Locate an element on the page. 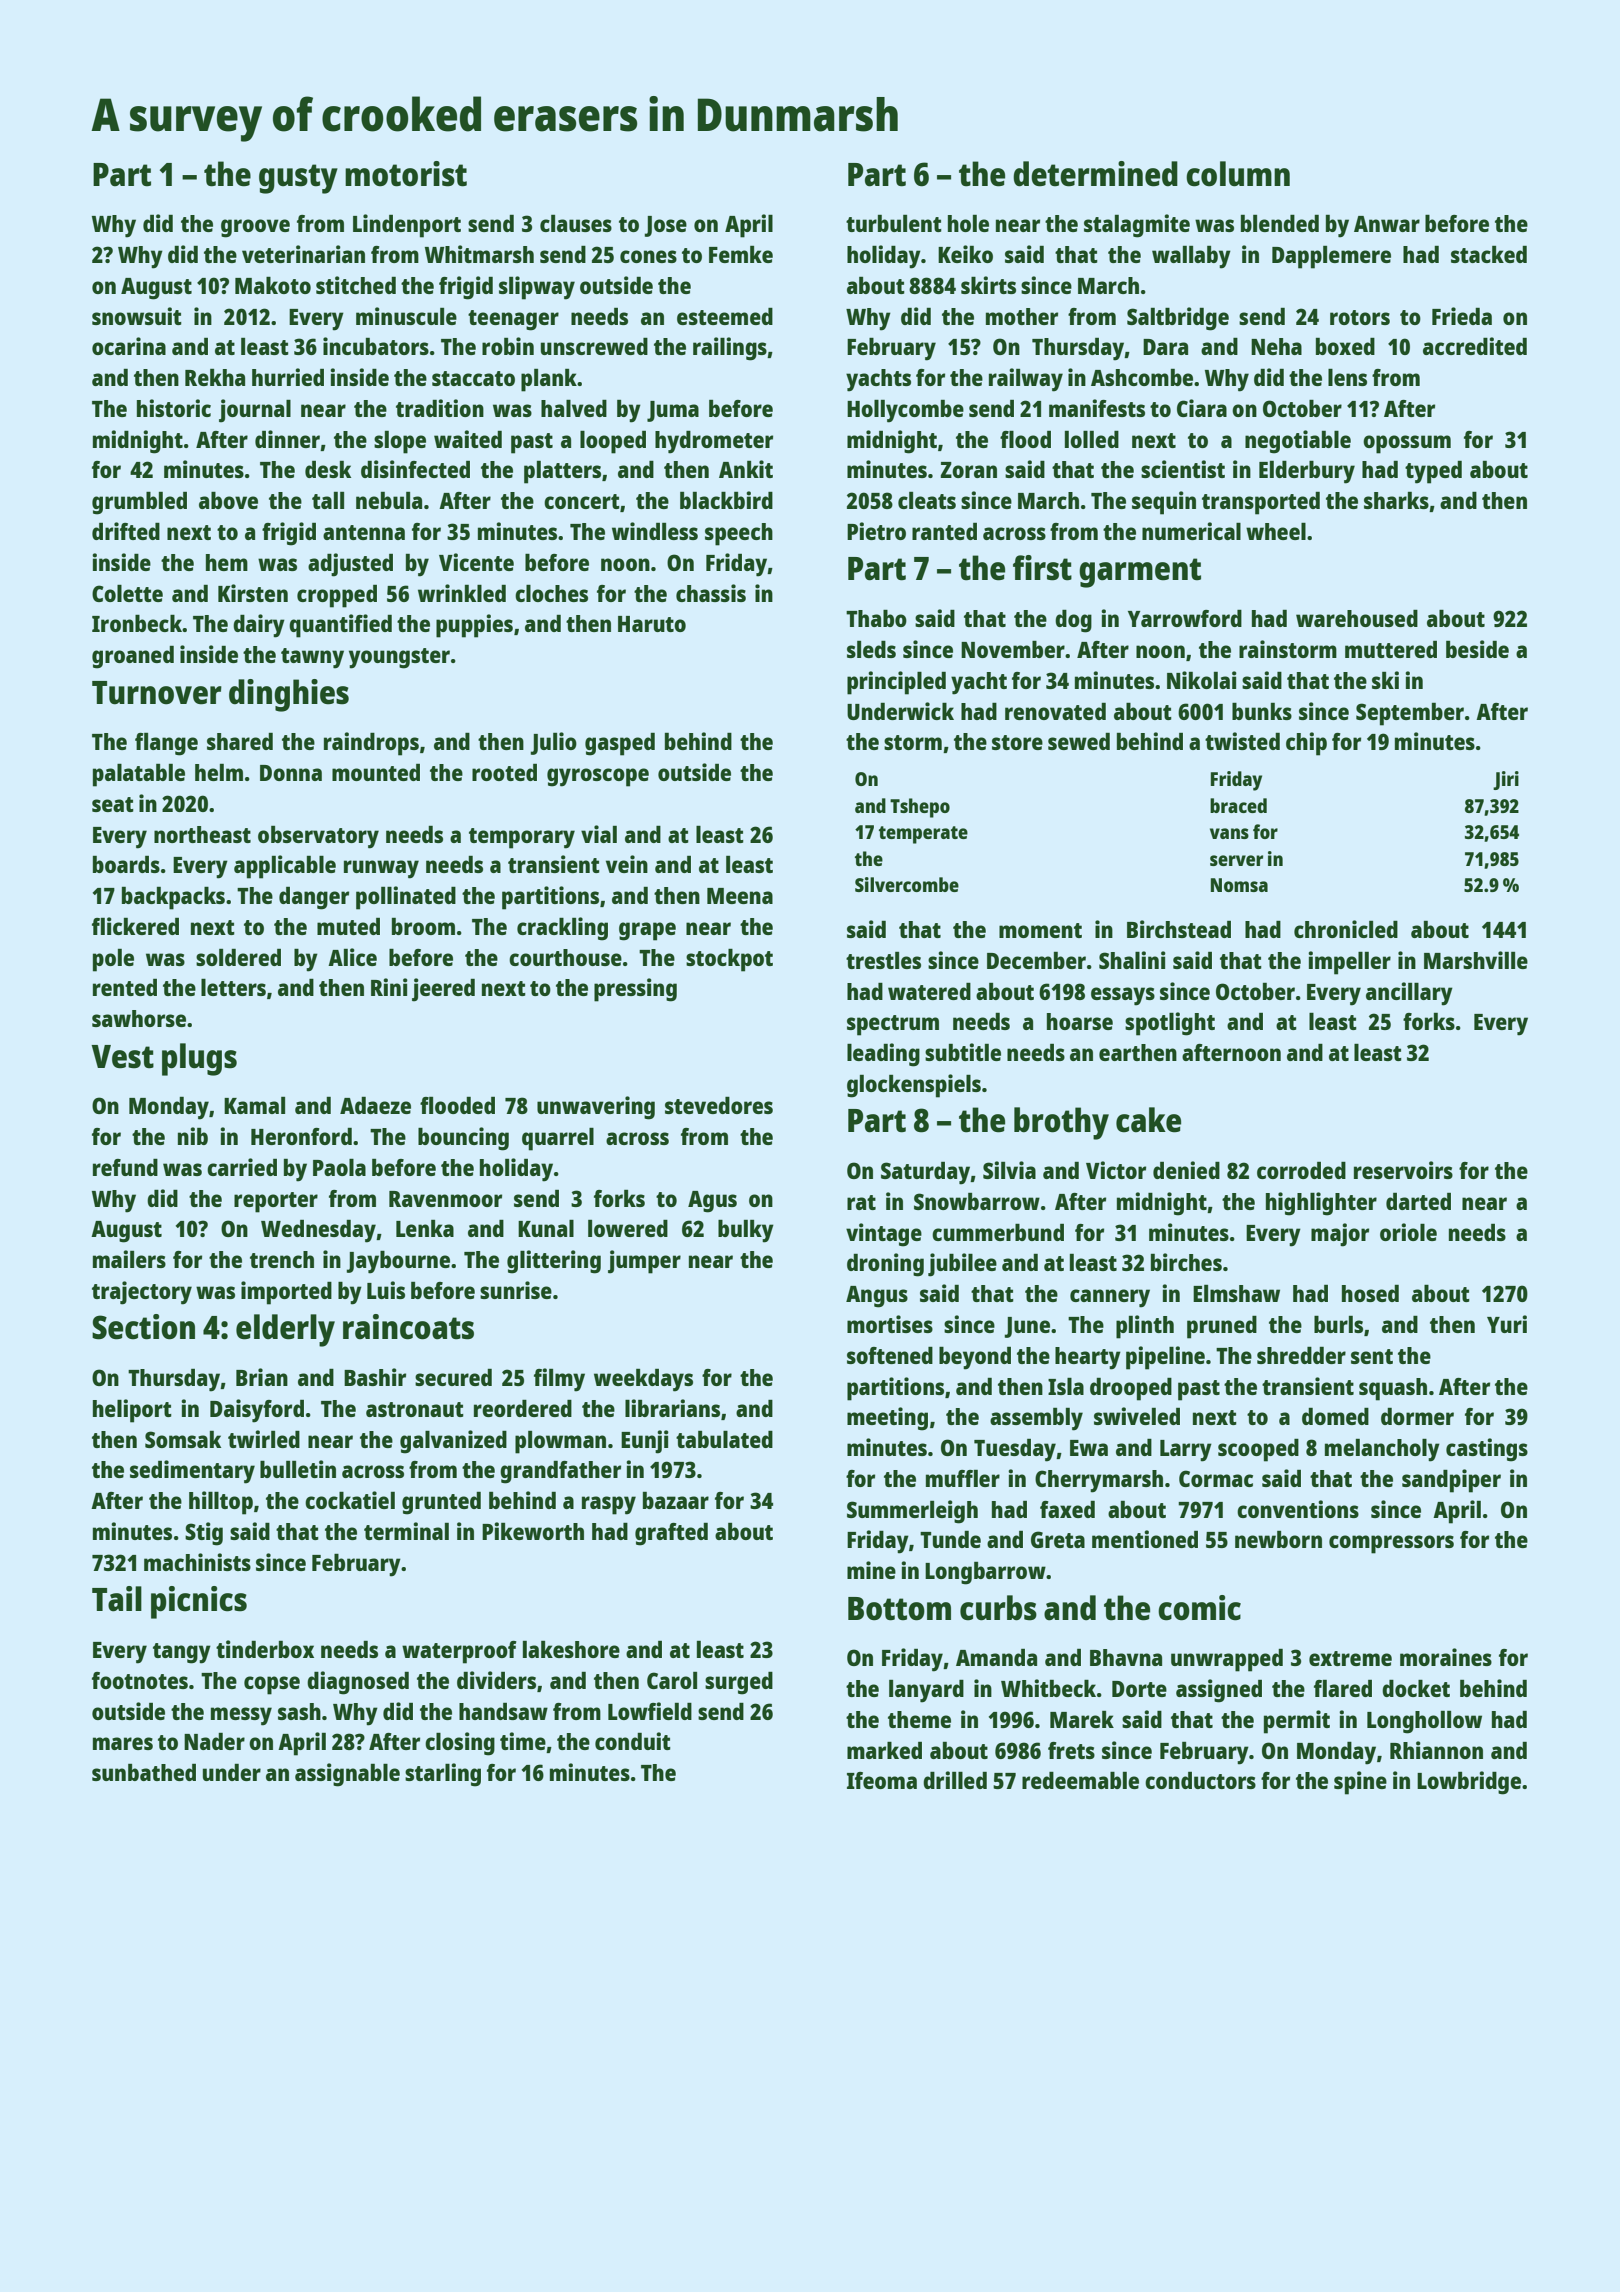 The width and height of the page is (1620, 2292). motorist is located at coordinates (406, 174).
